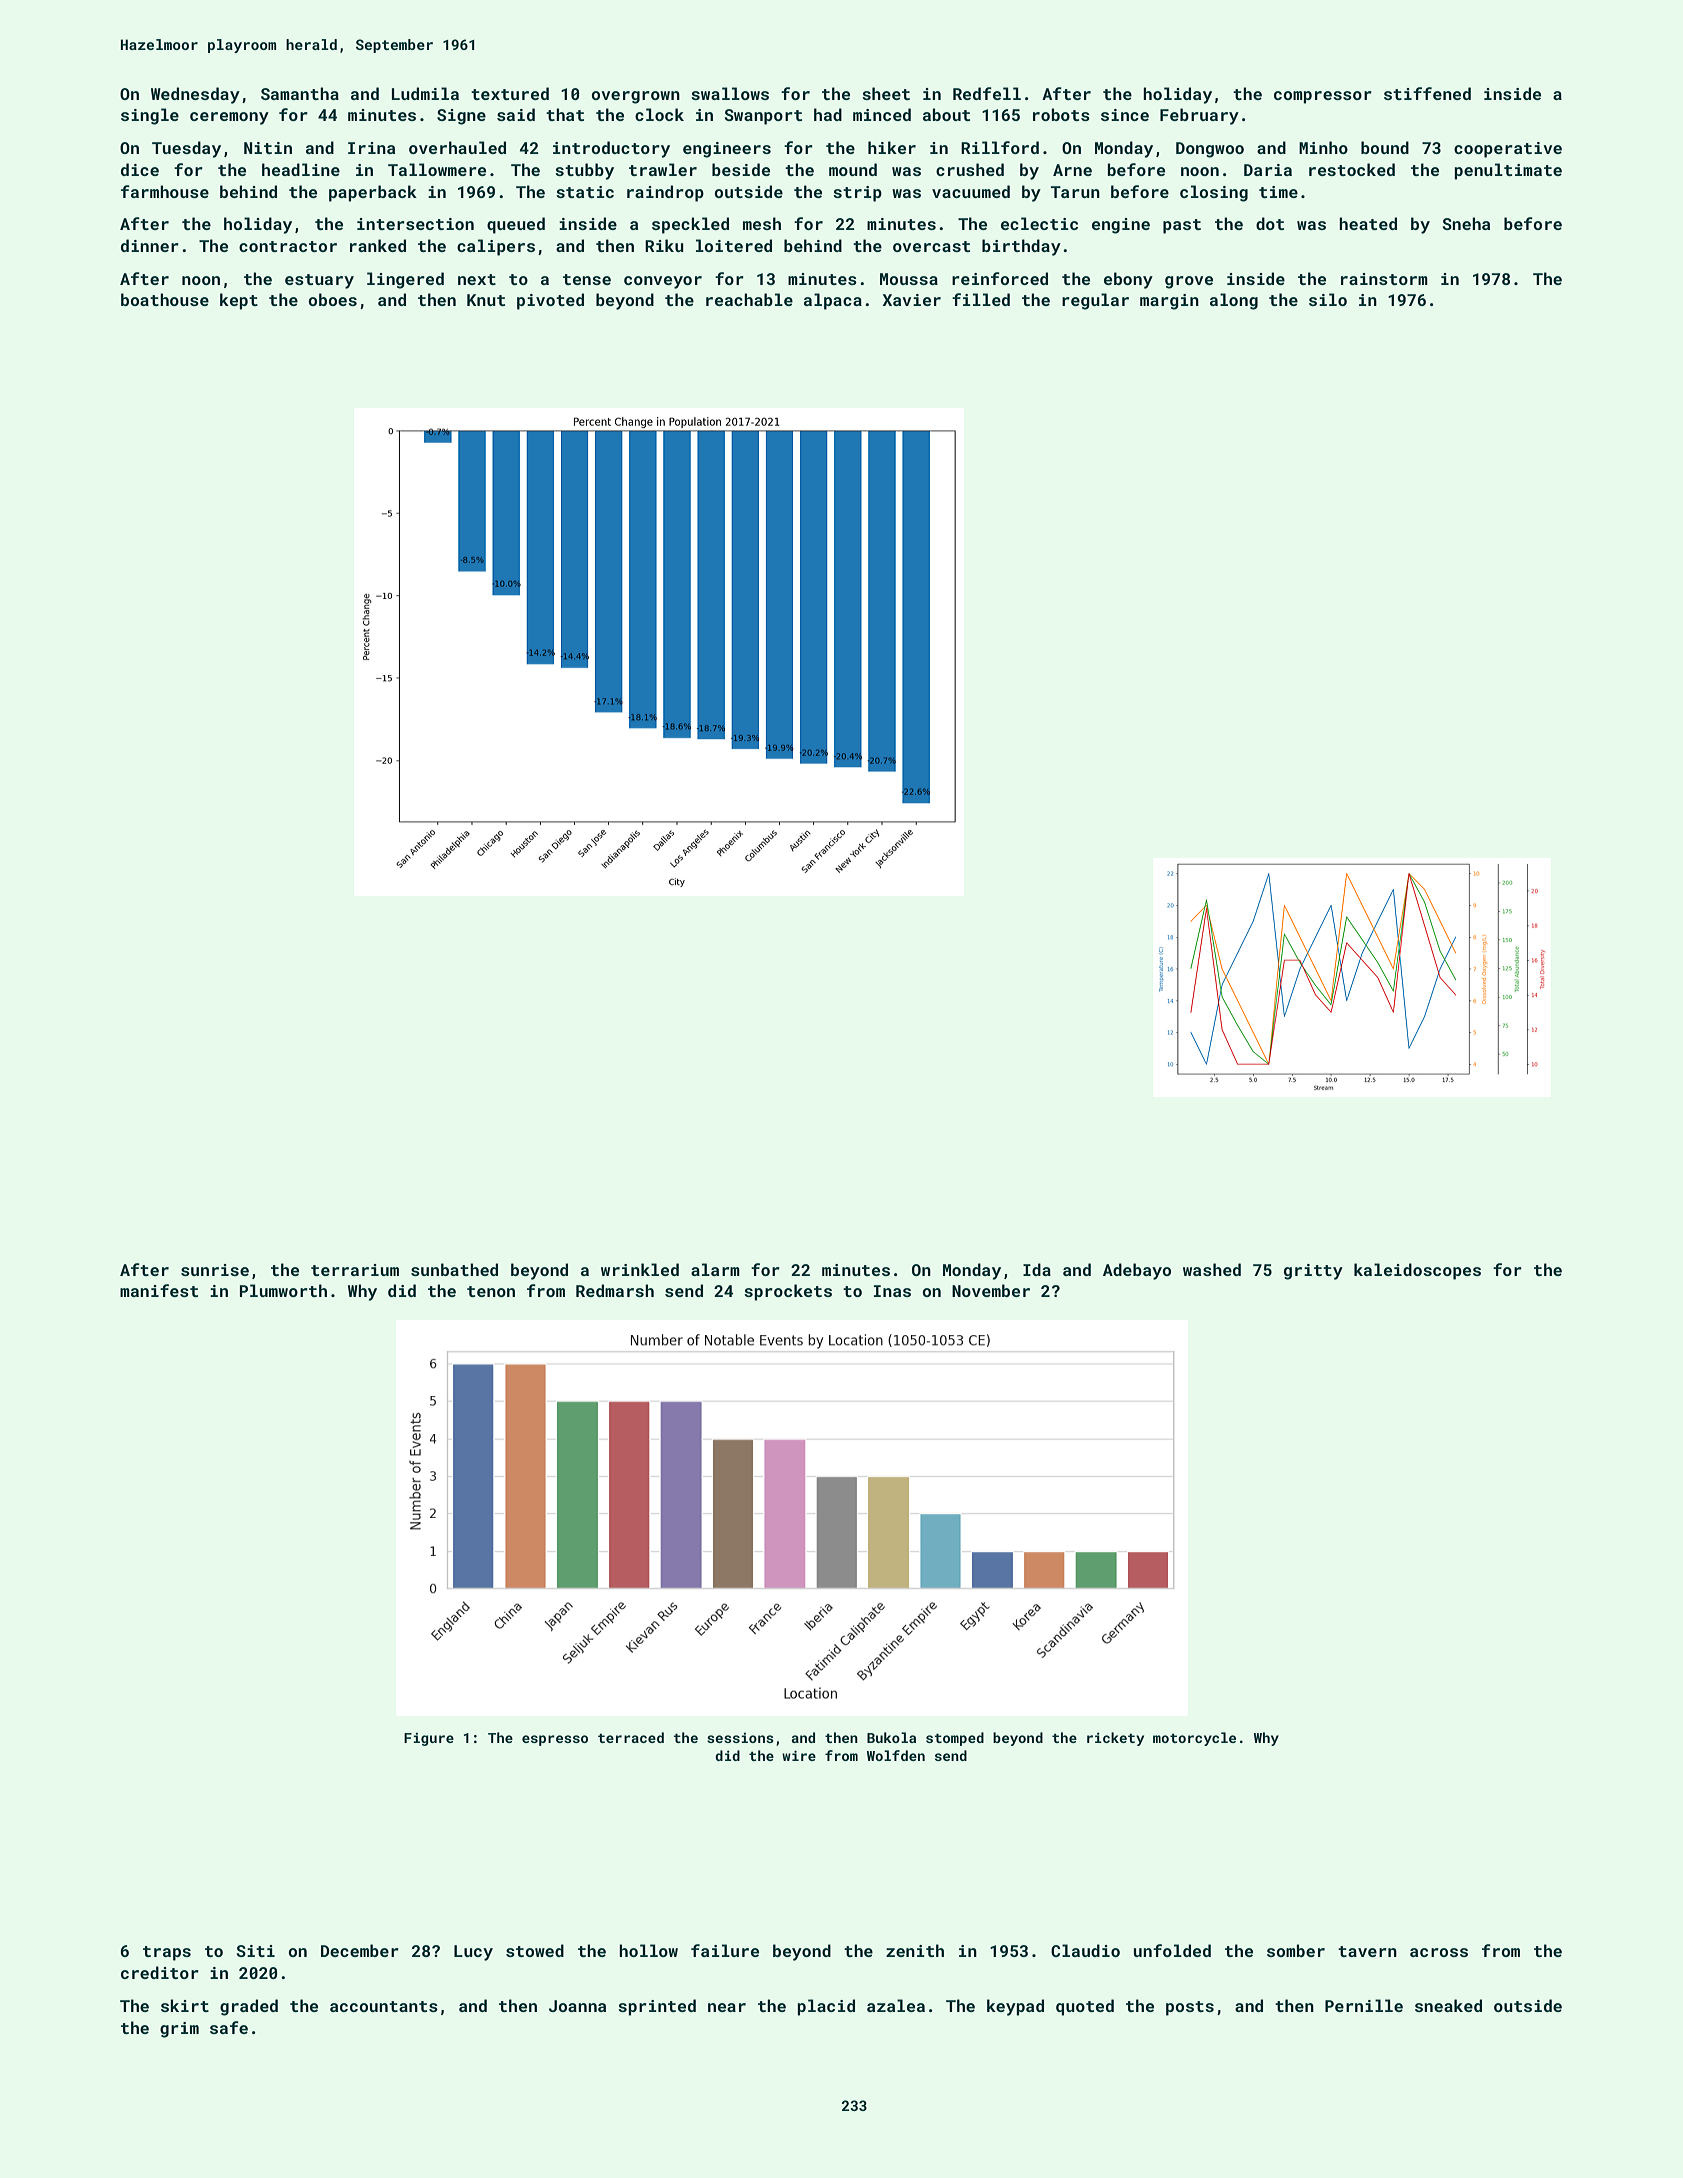 The image size is (1683, 2178). What do you see at coordinates (150, 116) in the screenshot?
I see `single` at bounding box center [150, 116].
